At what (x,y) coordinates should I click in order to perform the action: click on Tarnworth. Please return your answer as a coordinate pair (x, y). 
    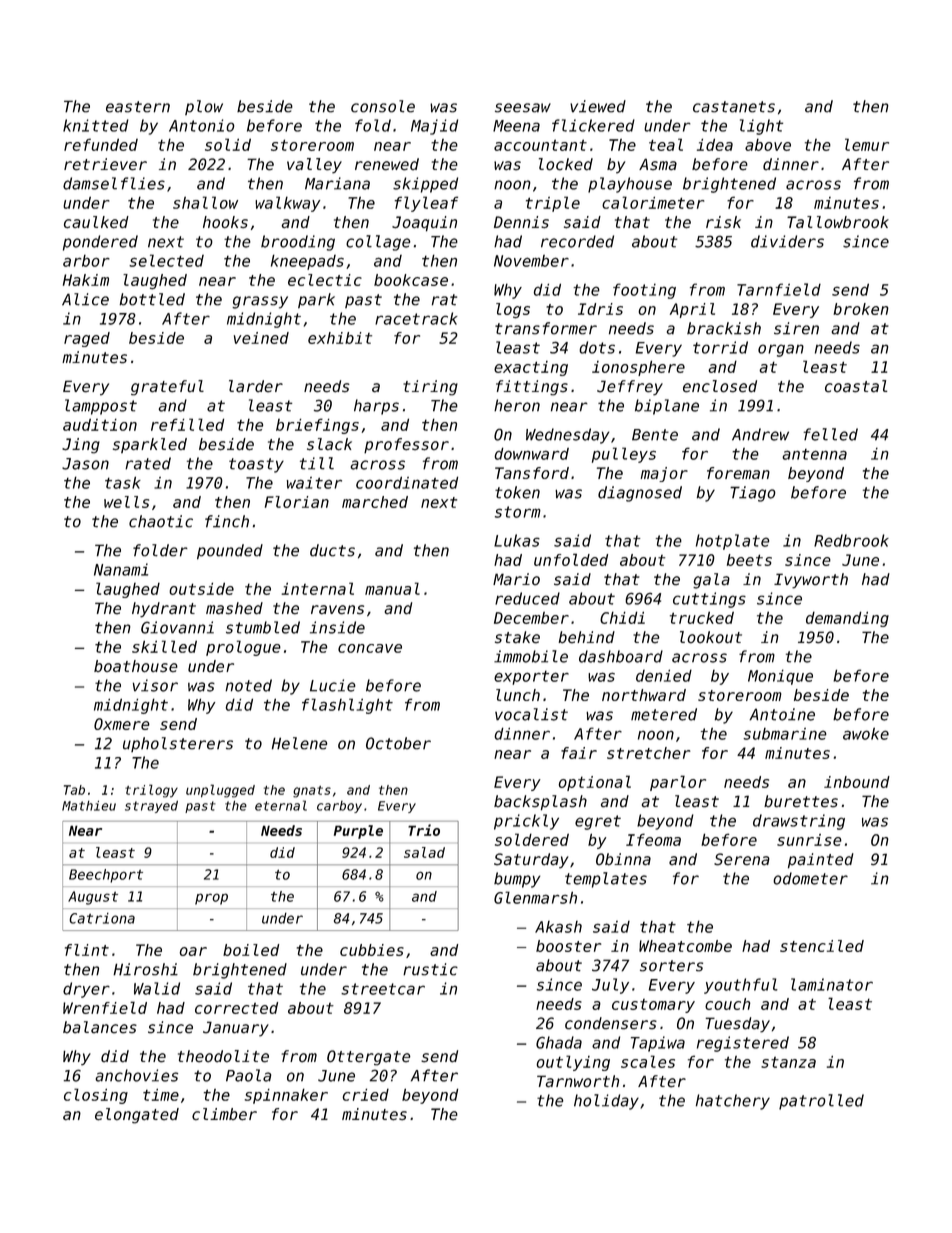
    Looking at the image, I should click on (578, 1081).
